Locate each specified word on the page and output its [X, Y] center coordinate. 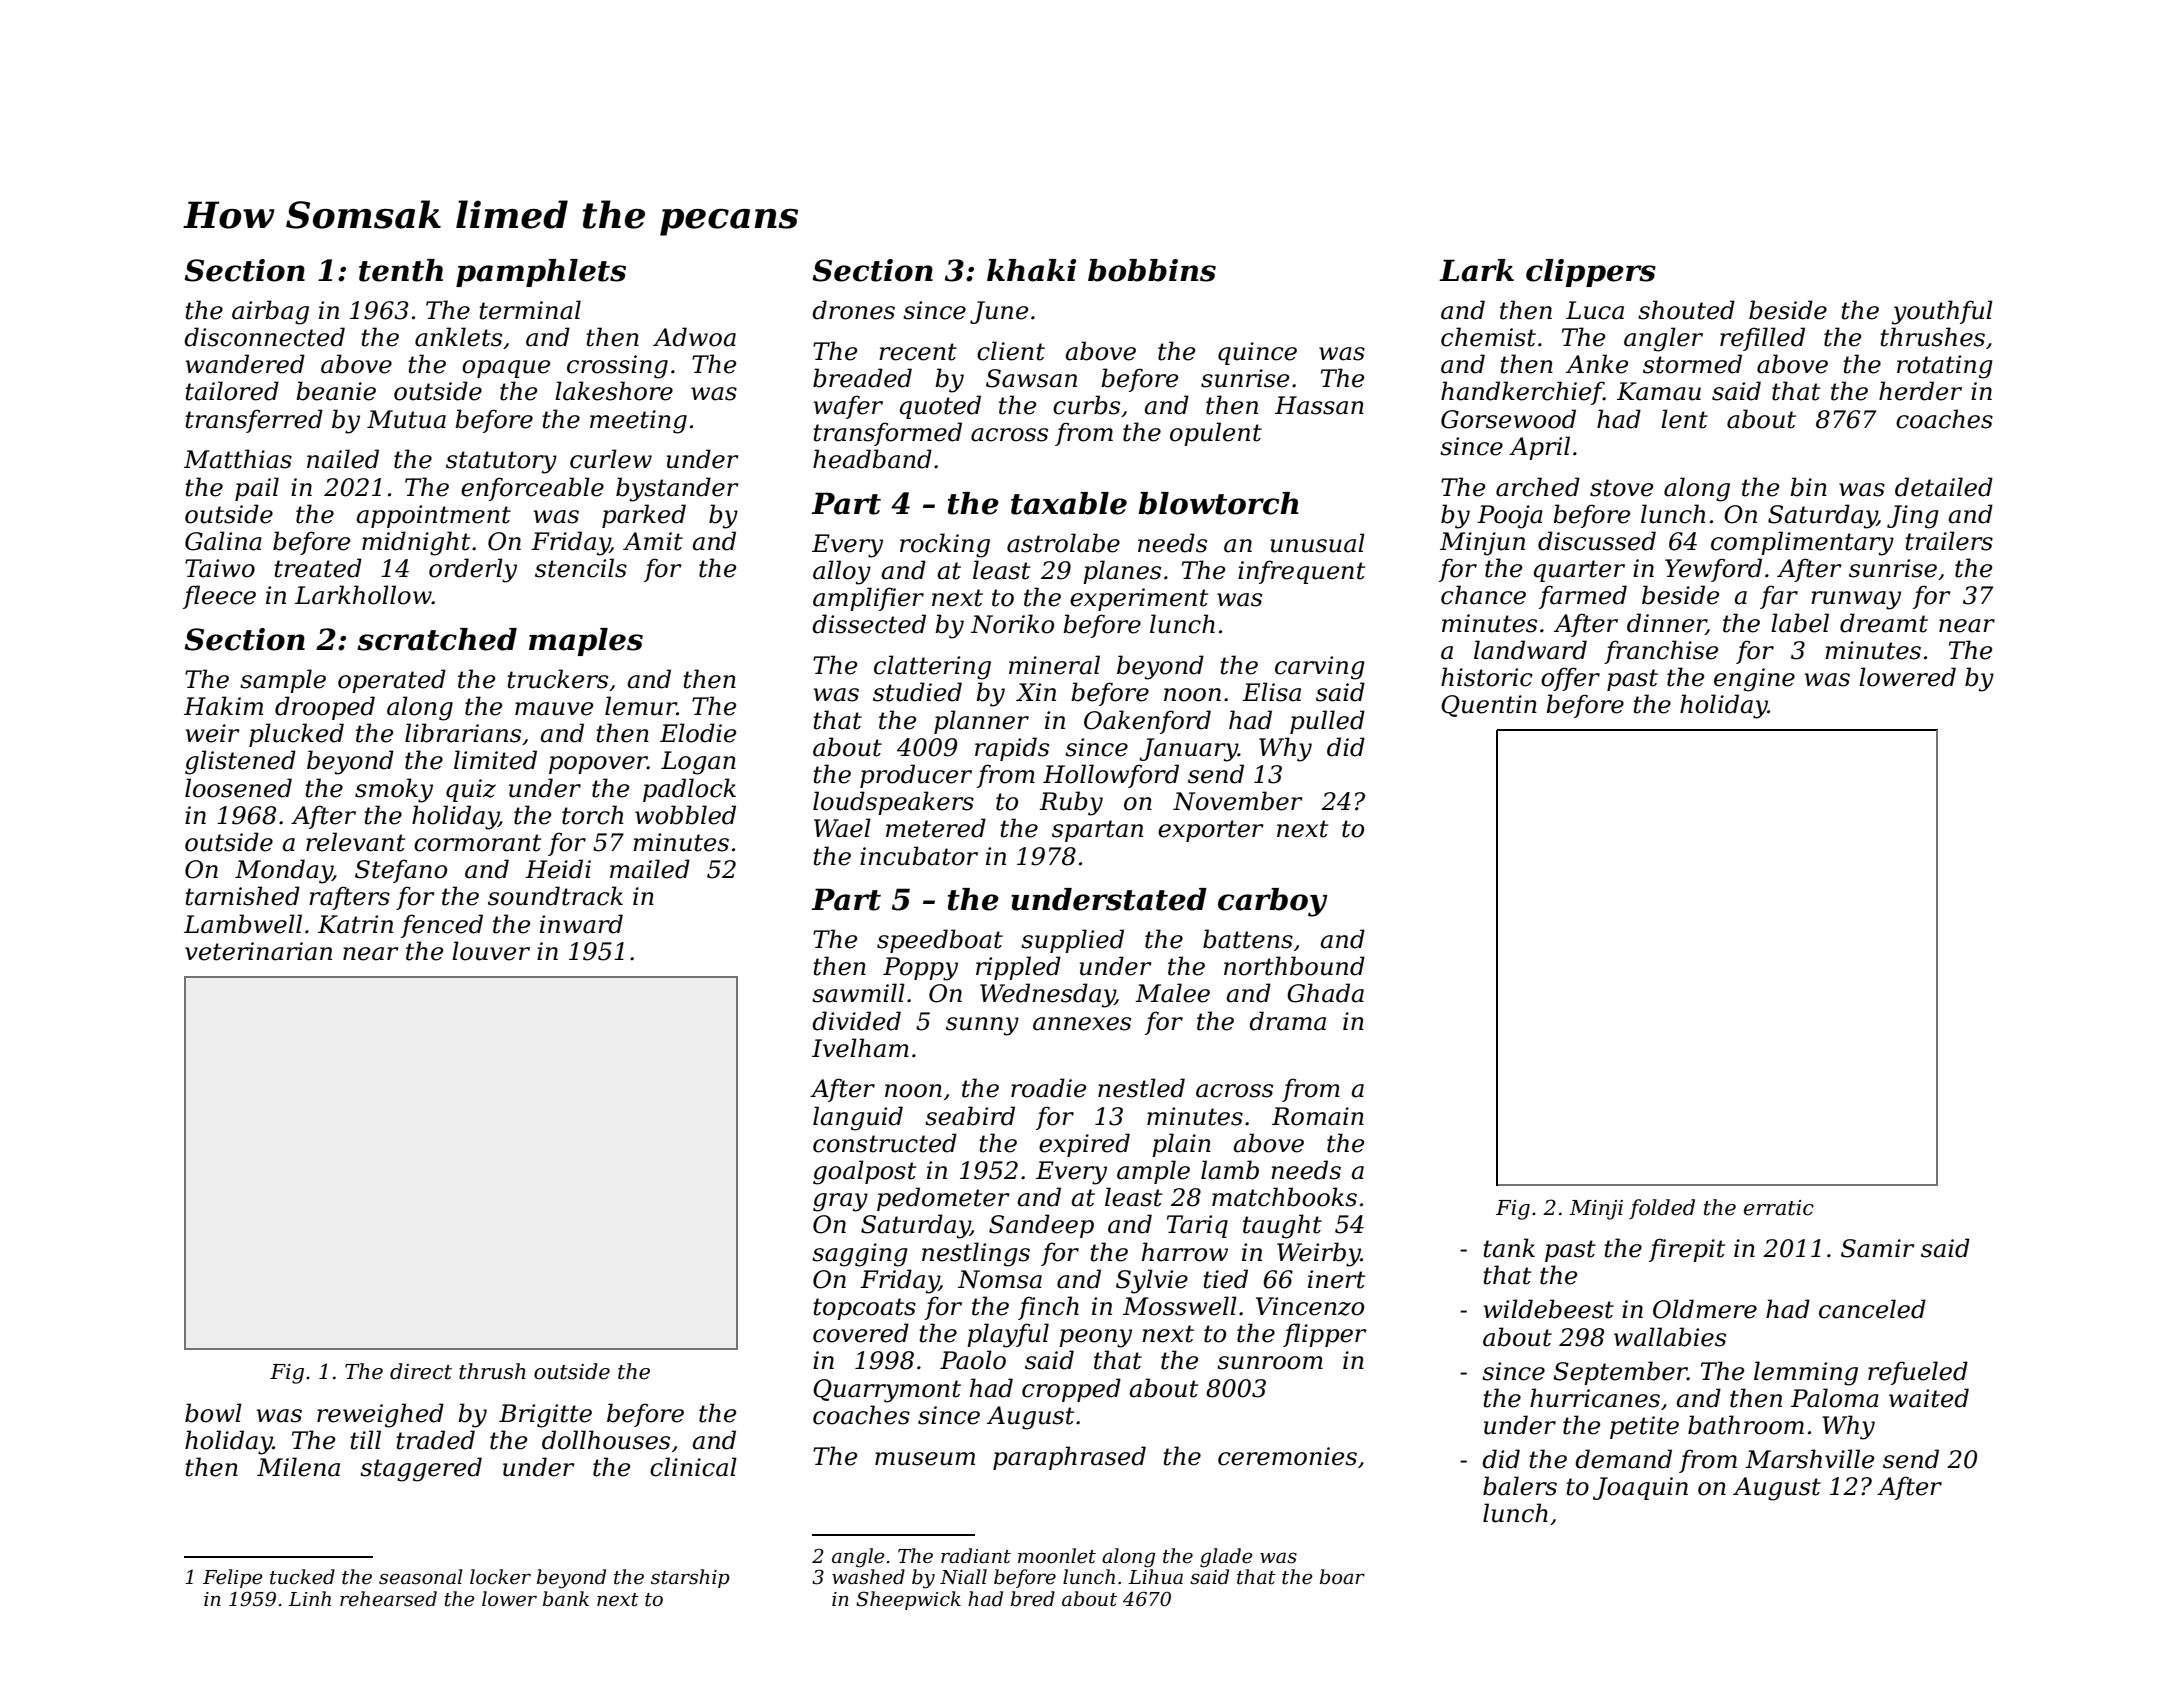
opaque [506, 369]
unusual [1317, 543]
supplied [1072, 941]
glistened [240, 762]
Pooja [1510, 517]
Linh [309, 1598]
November [1238, 801]
